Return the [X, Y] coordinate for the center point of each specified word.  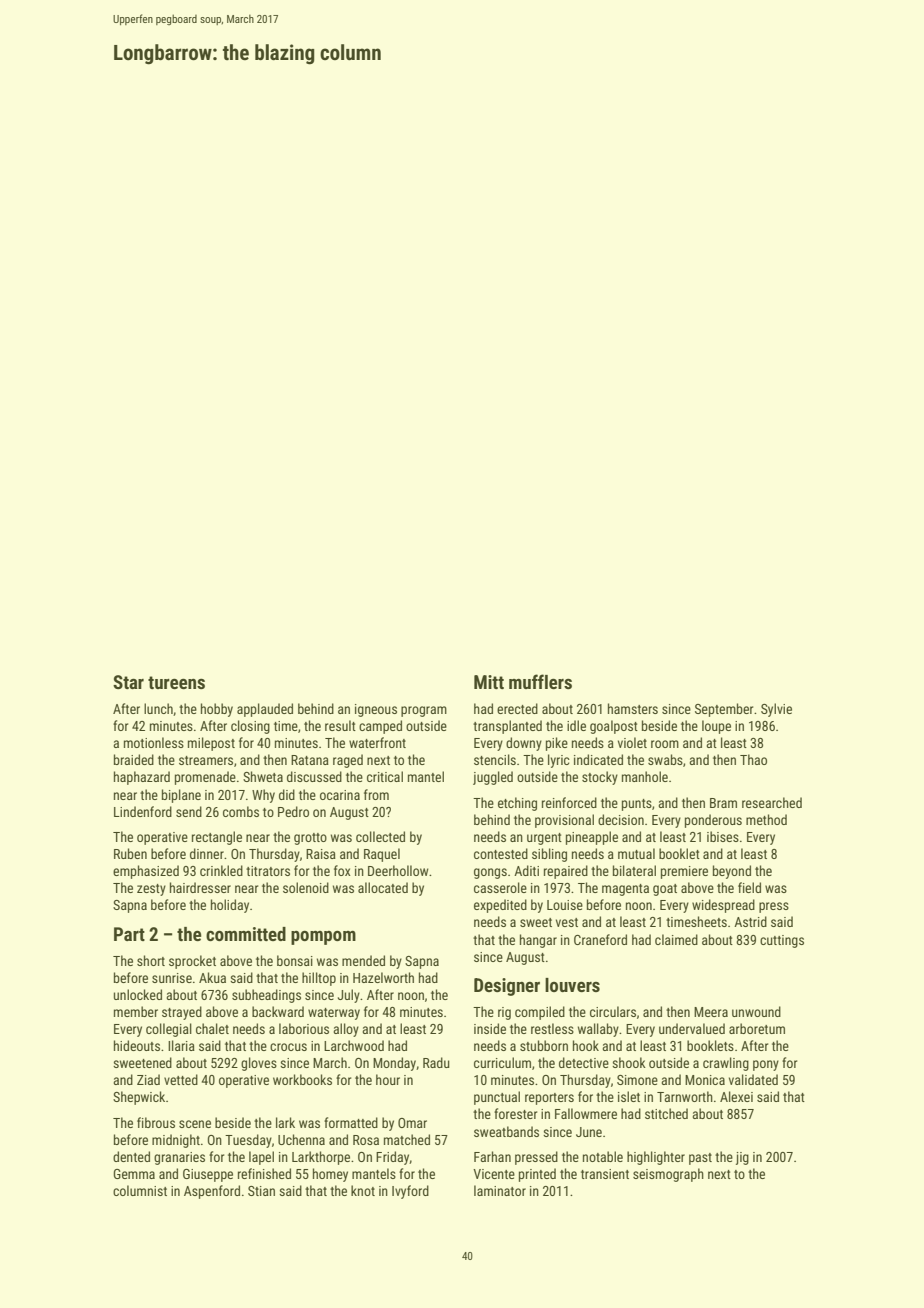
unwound [756, 1011]
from [376, 794]
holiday [230, 906]
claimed [676, 939]
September [724, 710]
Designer [507, 987]
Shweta [263, 776]
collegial [169, 1030]
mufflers [540, 681]
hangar [538, 941]
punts [637, 805]
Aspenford [212, 1192]
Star [128, 682]
